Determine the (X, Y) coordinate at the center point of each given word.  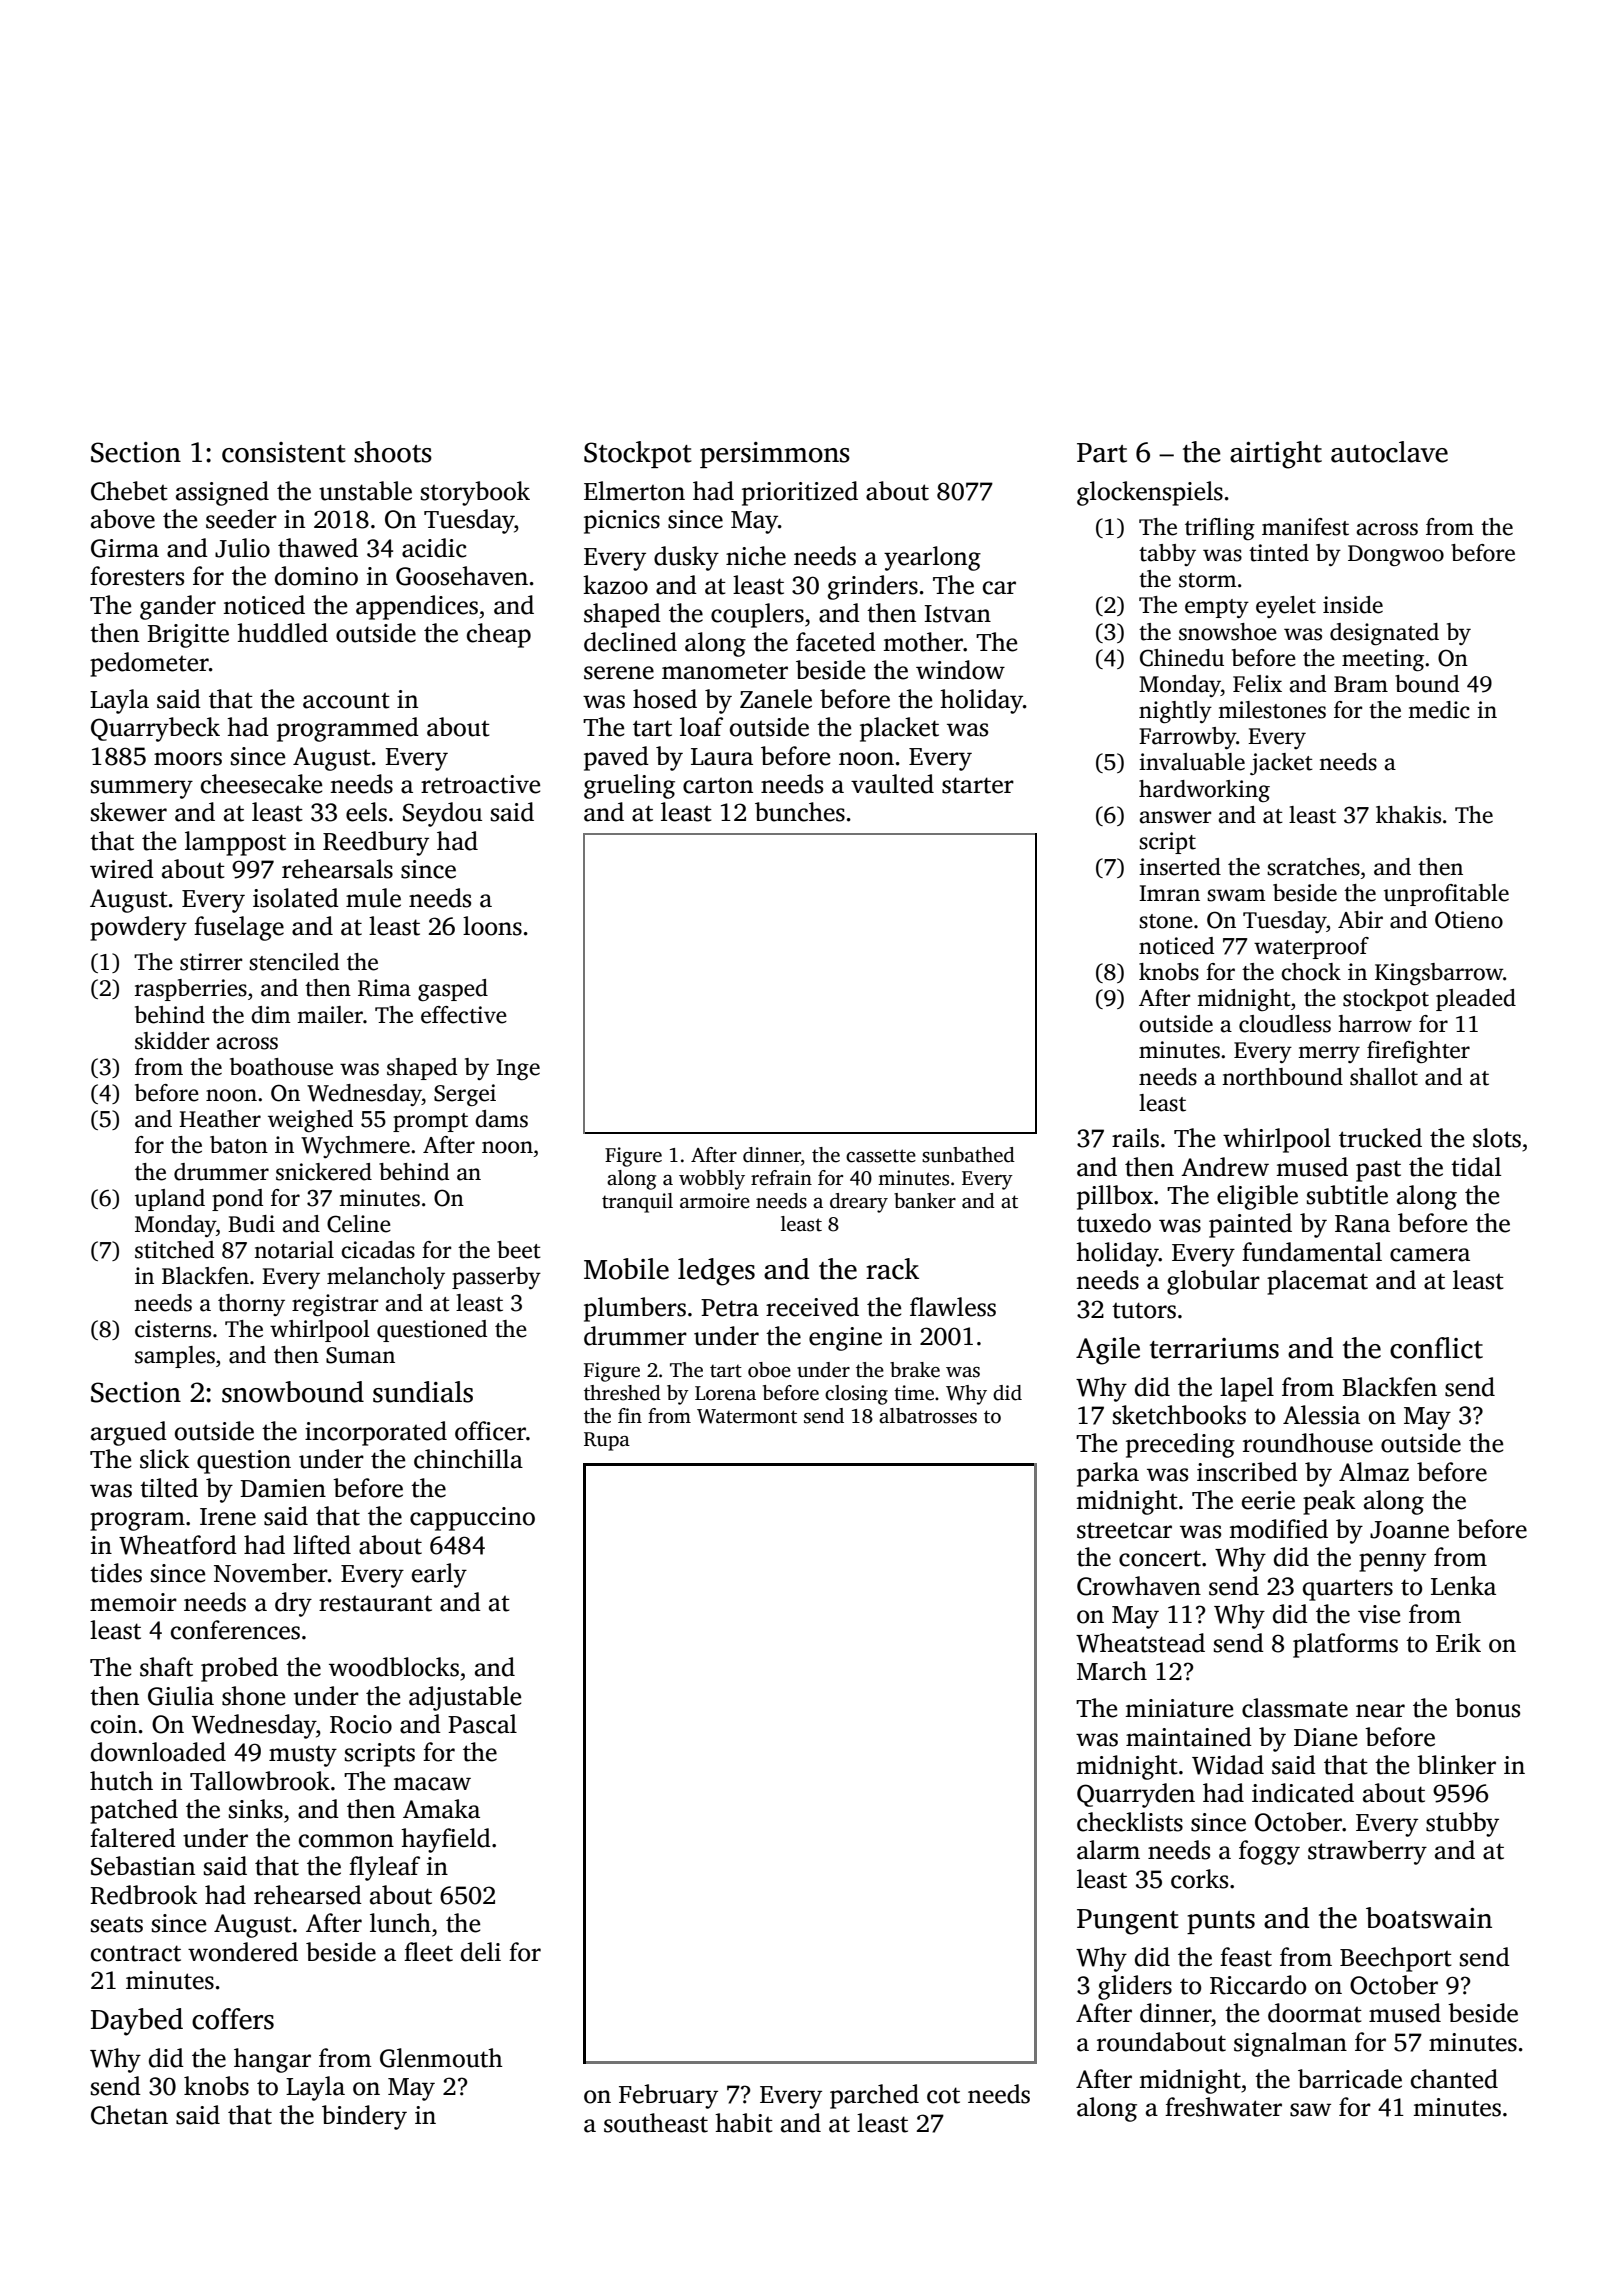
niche (756, 556)
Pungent (1128, 1922)
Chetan (129, 2115)
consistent (284, 452)
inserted (1180, 867)
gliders (1135, 1987)
